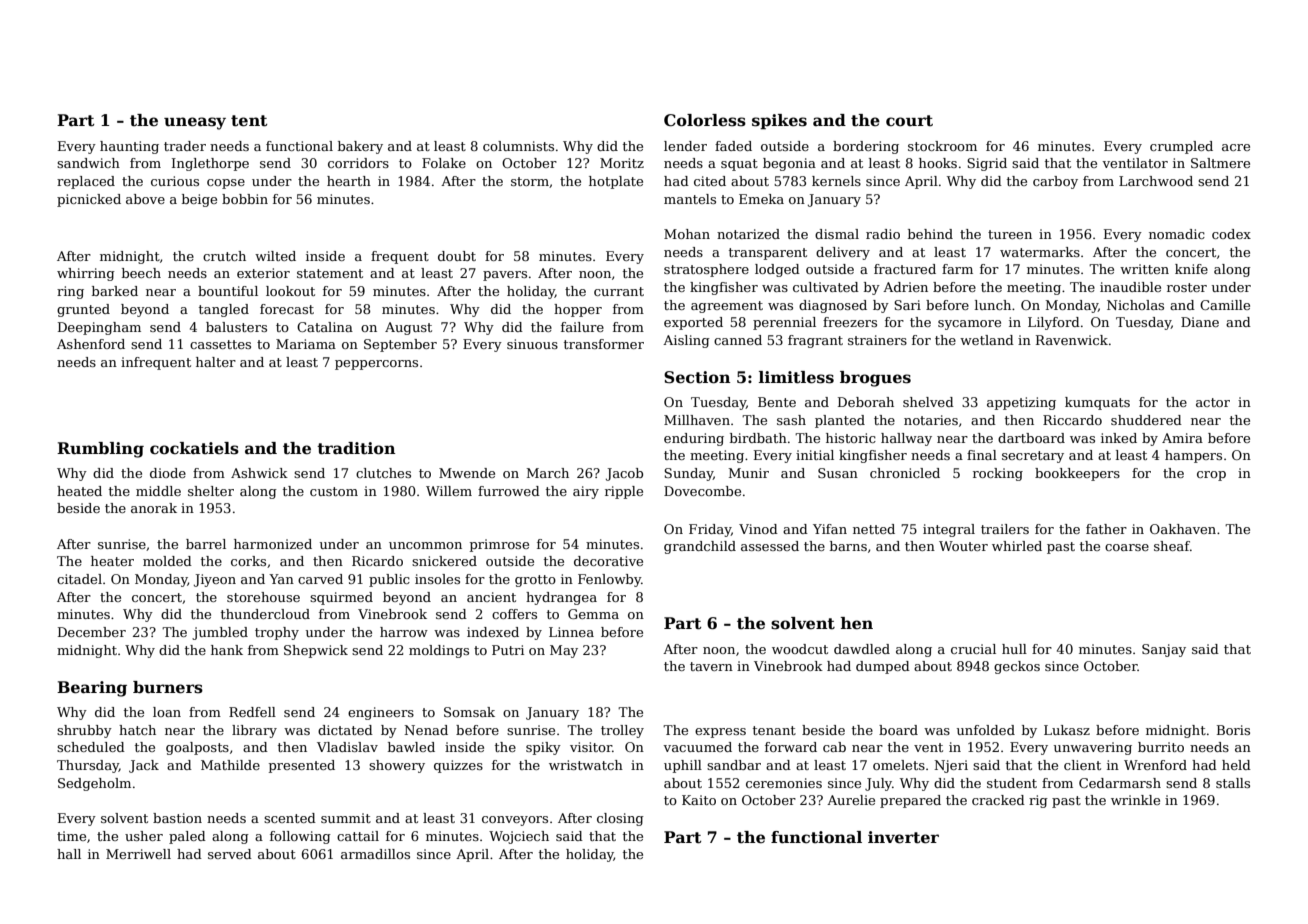  I want to click on secretary, so click(1033, 457).
